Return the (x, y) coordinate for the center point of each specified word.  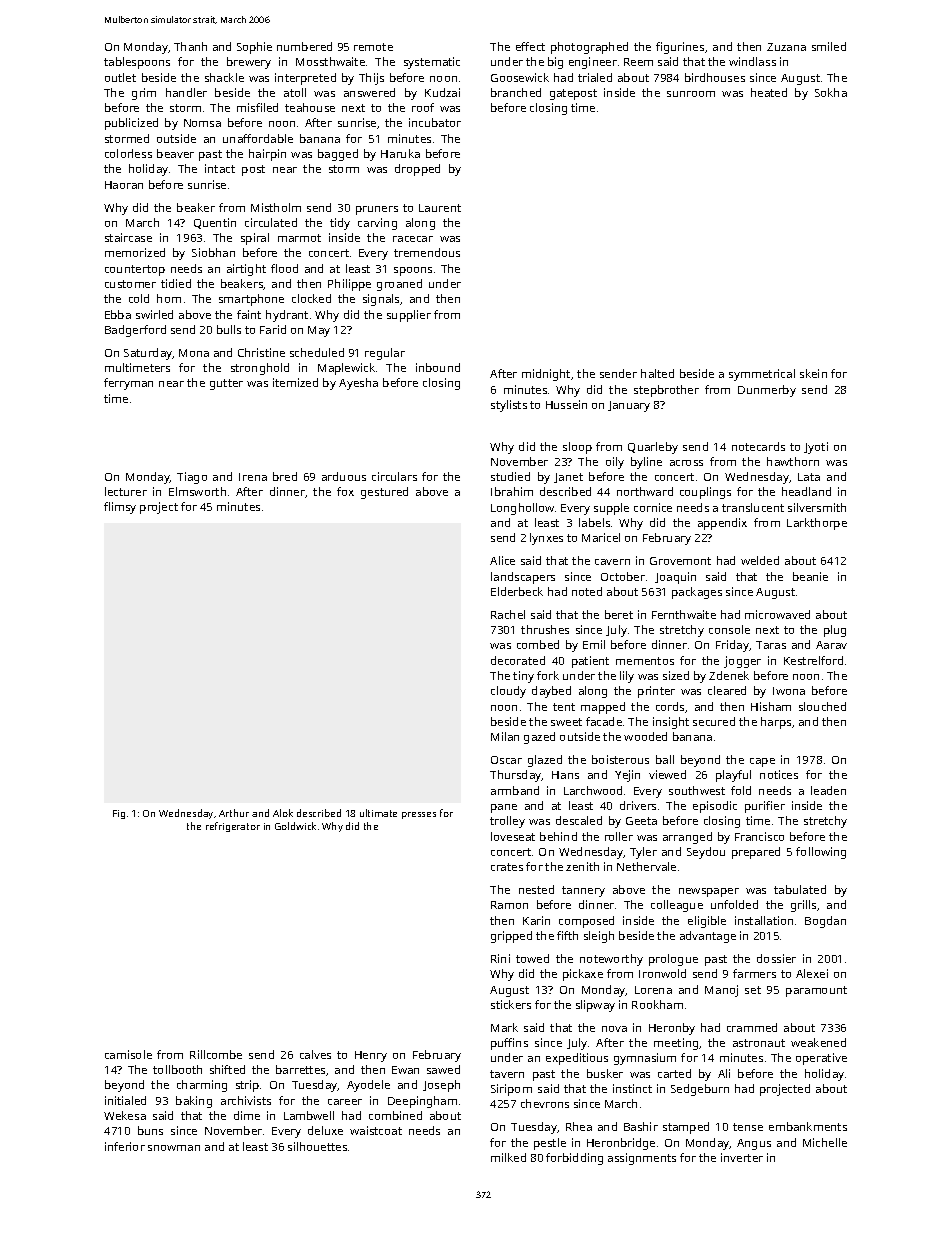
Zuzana (786, 47)
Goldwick (295, 826)
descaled (579, 820)
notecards (758, 446)
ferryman (128, 384)
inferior (125, 1146)
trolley (507, 822)
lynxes (546, 539)
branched (516, 92)
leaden (828, 790)
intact (220, 168)
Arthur (234, 813)
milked (508, 1157)
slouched (822, 706)
